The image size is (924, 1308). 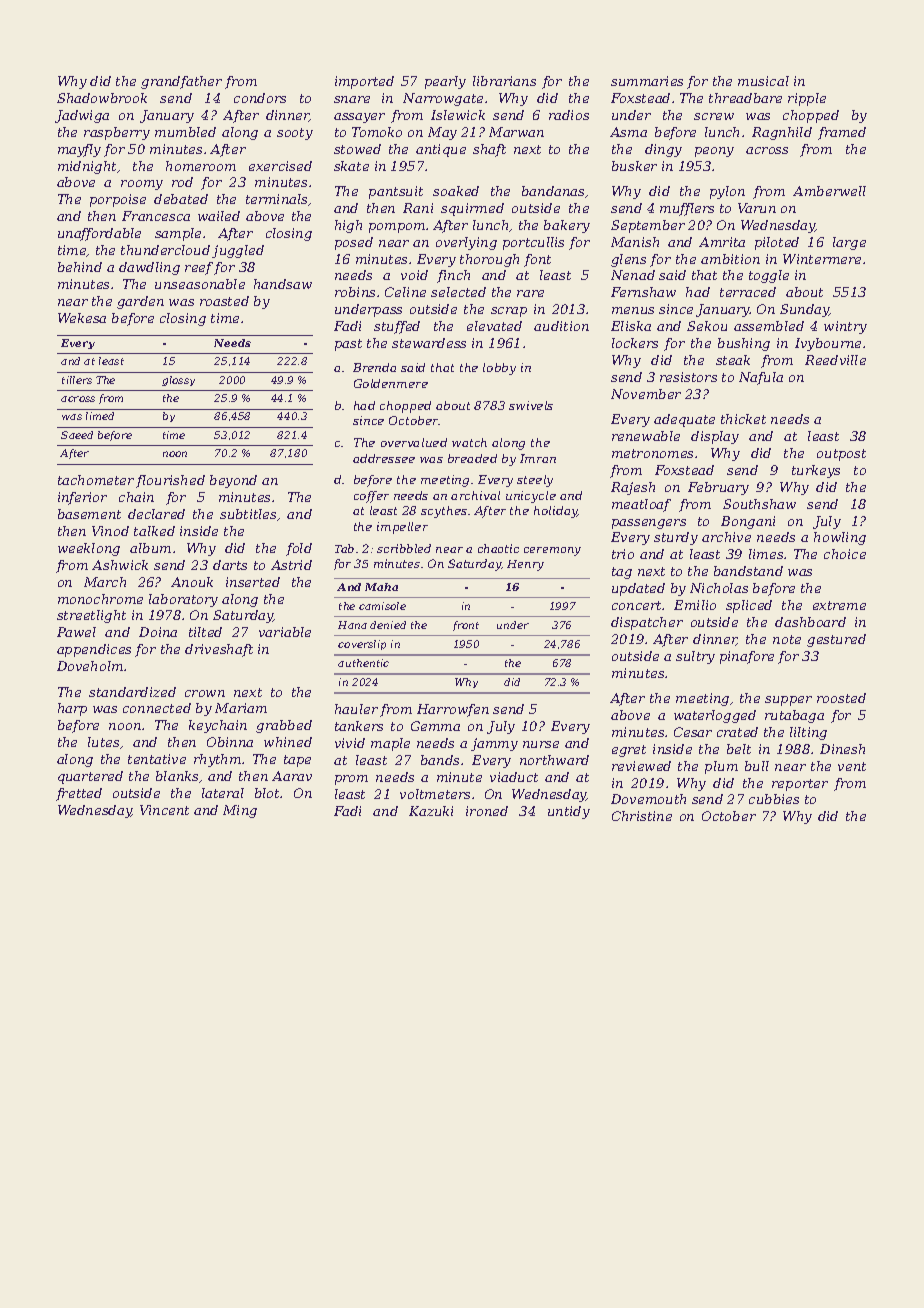 I want to click on Nenad, so click(x=633, y=275).
